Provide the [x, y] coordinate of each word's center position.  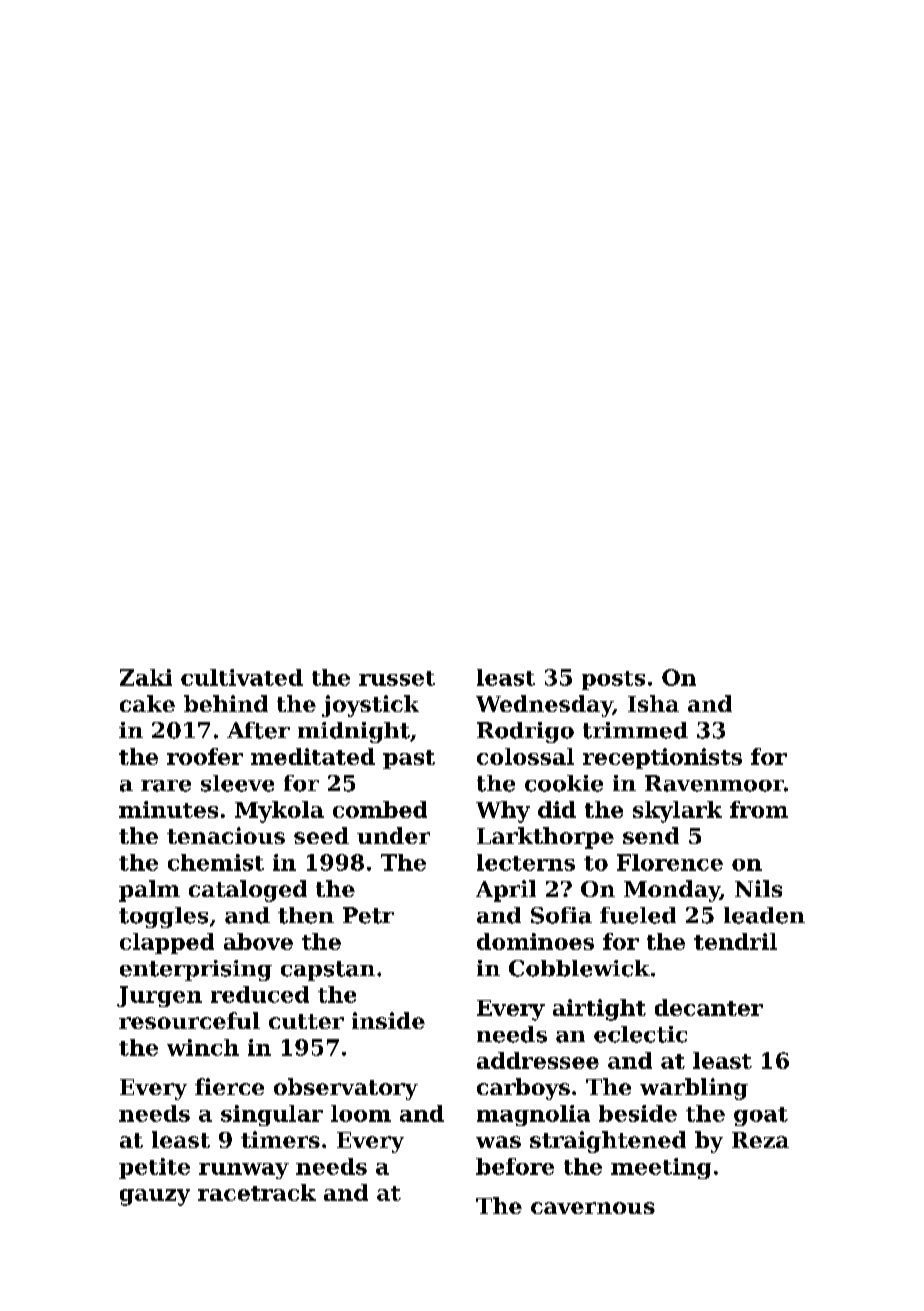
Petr [368, 915]
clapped [167, 943]
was [498, 1142]
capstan [328, 971]
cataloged [248, 891]
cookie [564, 783]
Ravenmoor [714, 783]
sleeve [237, 783]
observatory [346, 1089]
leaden [764, 915]
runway [244, 1171]
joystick [370, 706]
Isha [653, 703]
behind [226, 703]
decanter [709, 1007]
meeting [661, 1168]
